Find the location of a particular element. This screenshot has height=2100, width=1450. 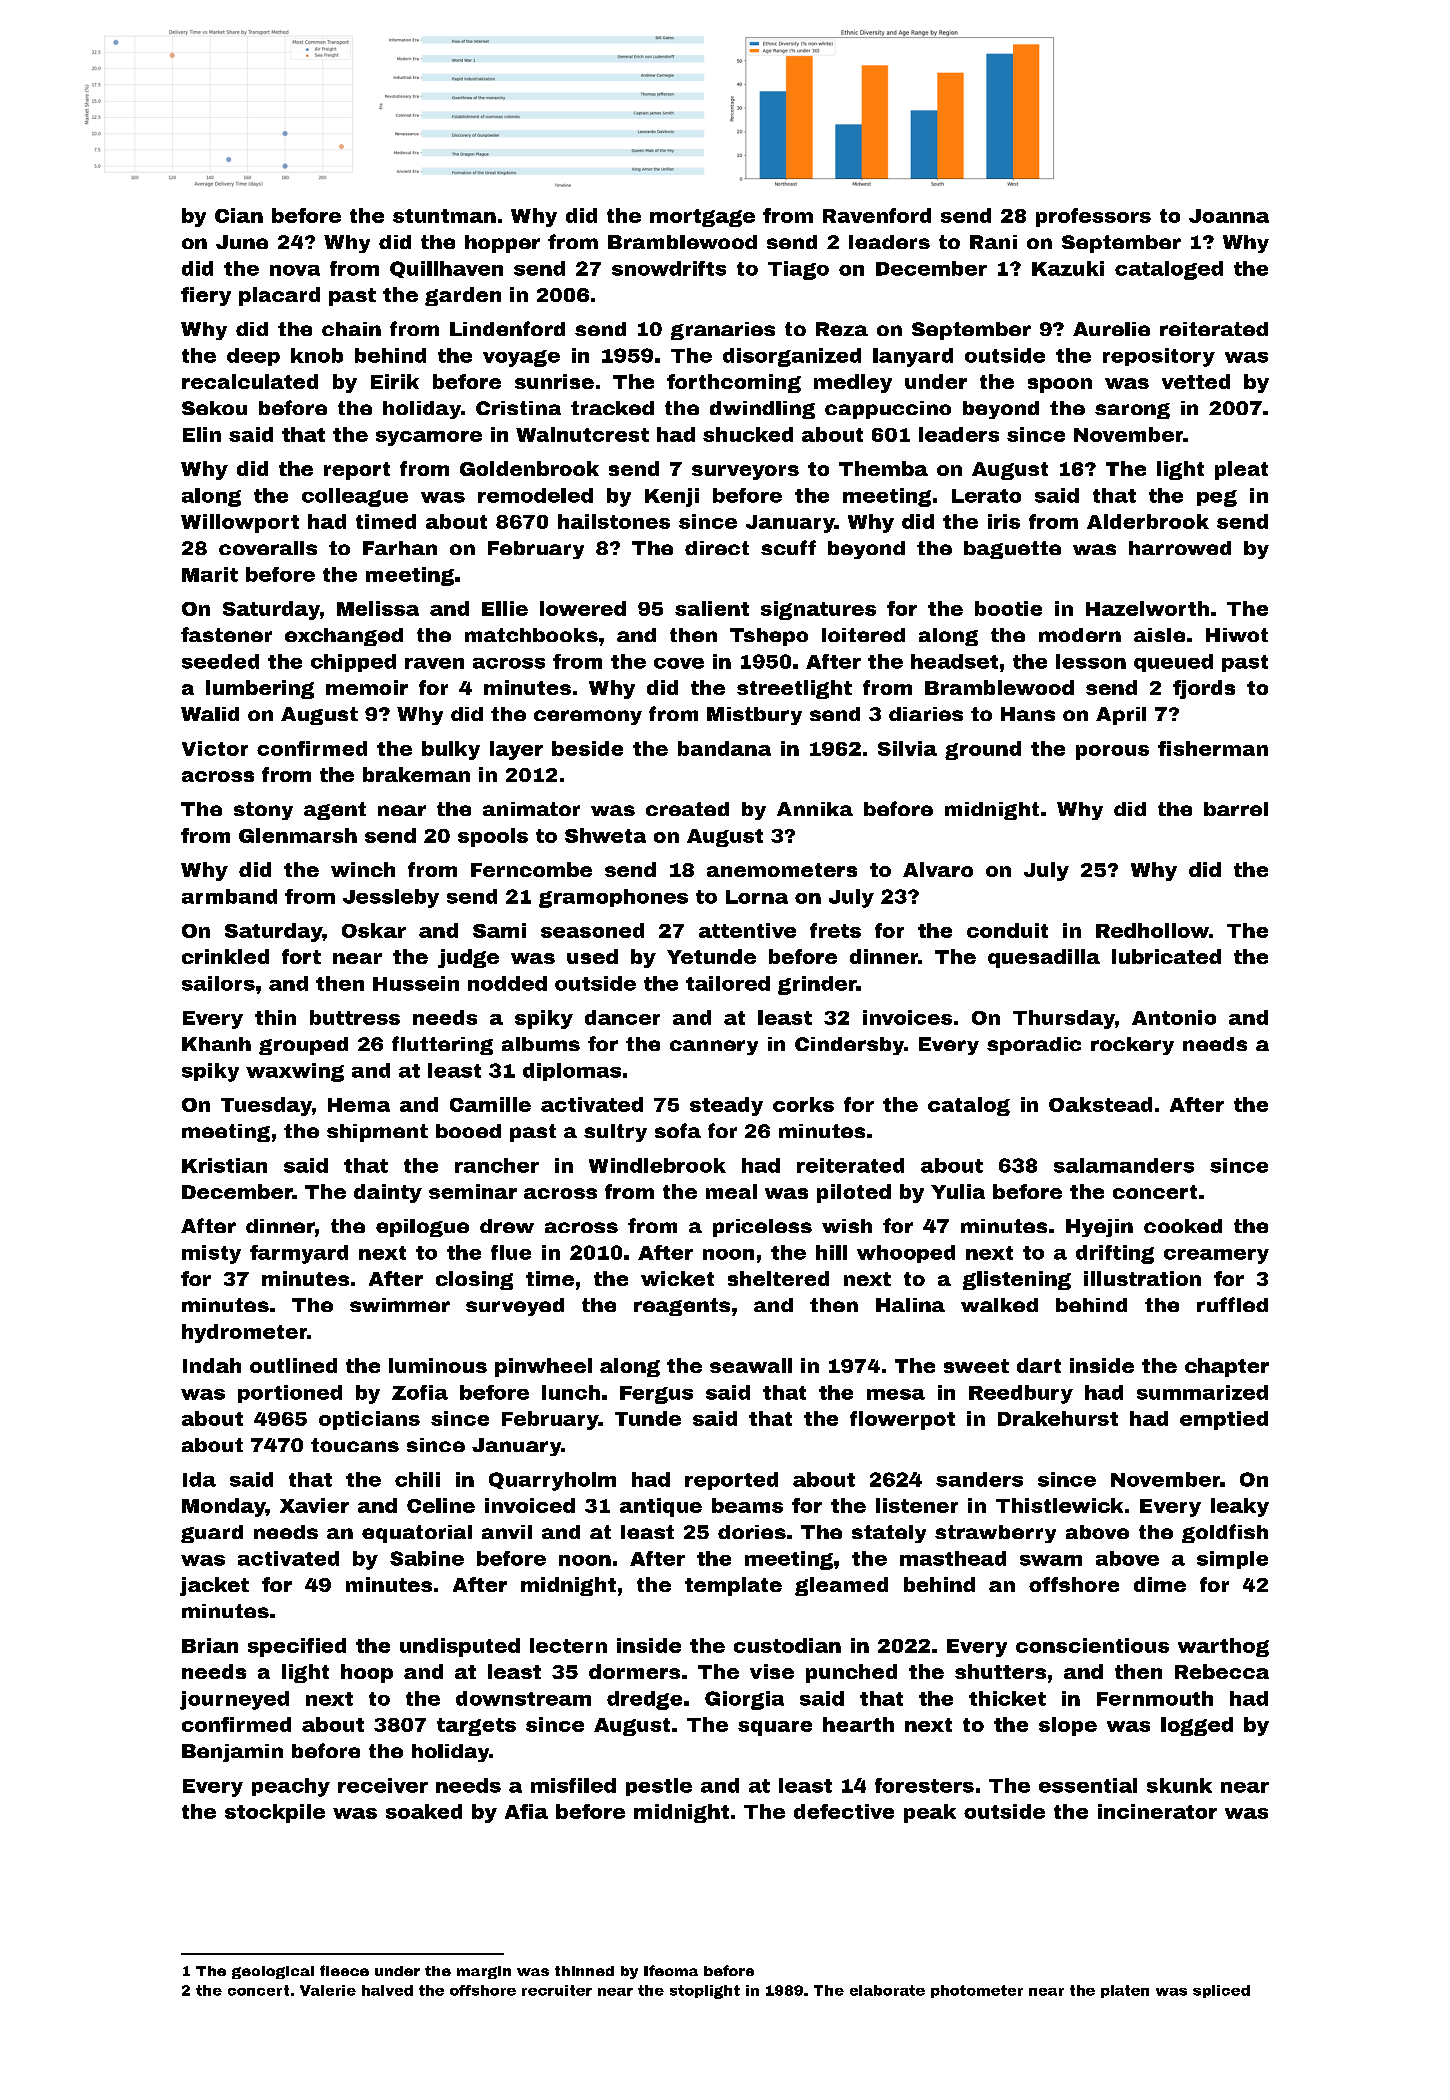

dredge is located at coordinates (644, 1700).
